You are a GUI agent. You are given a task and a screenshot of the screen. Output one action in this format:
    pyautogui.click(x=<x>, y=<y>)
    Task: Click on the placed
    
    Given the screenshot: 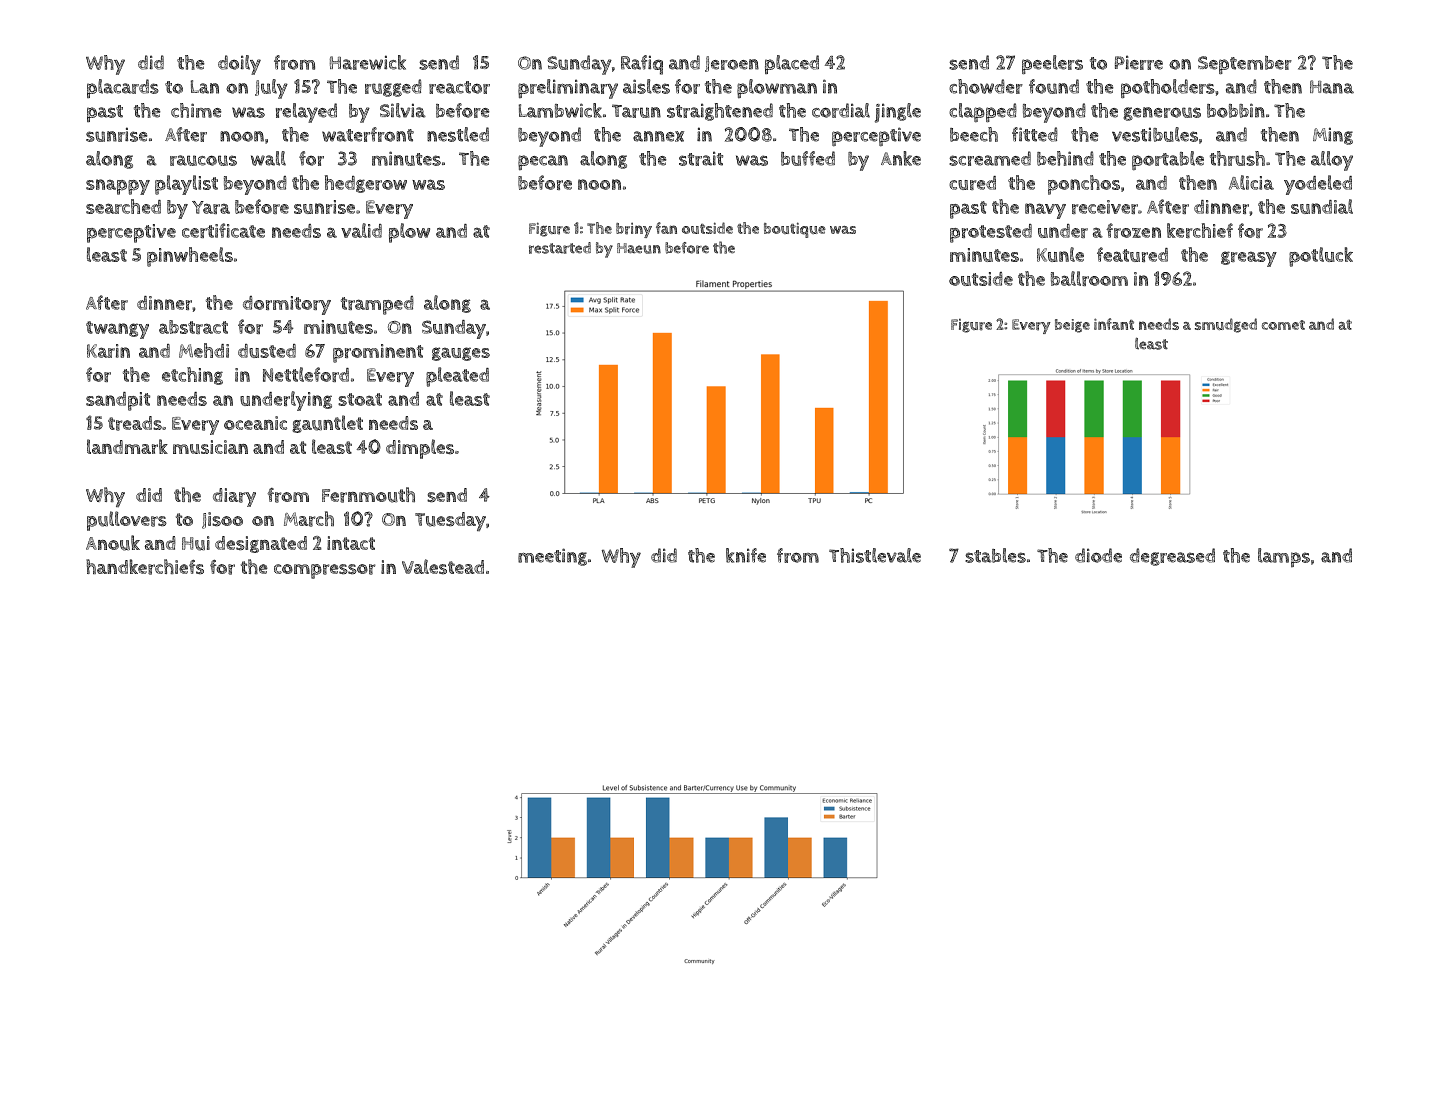 What is the action you would take?
    pyautogui.click(x=792, y=64)
